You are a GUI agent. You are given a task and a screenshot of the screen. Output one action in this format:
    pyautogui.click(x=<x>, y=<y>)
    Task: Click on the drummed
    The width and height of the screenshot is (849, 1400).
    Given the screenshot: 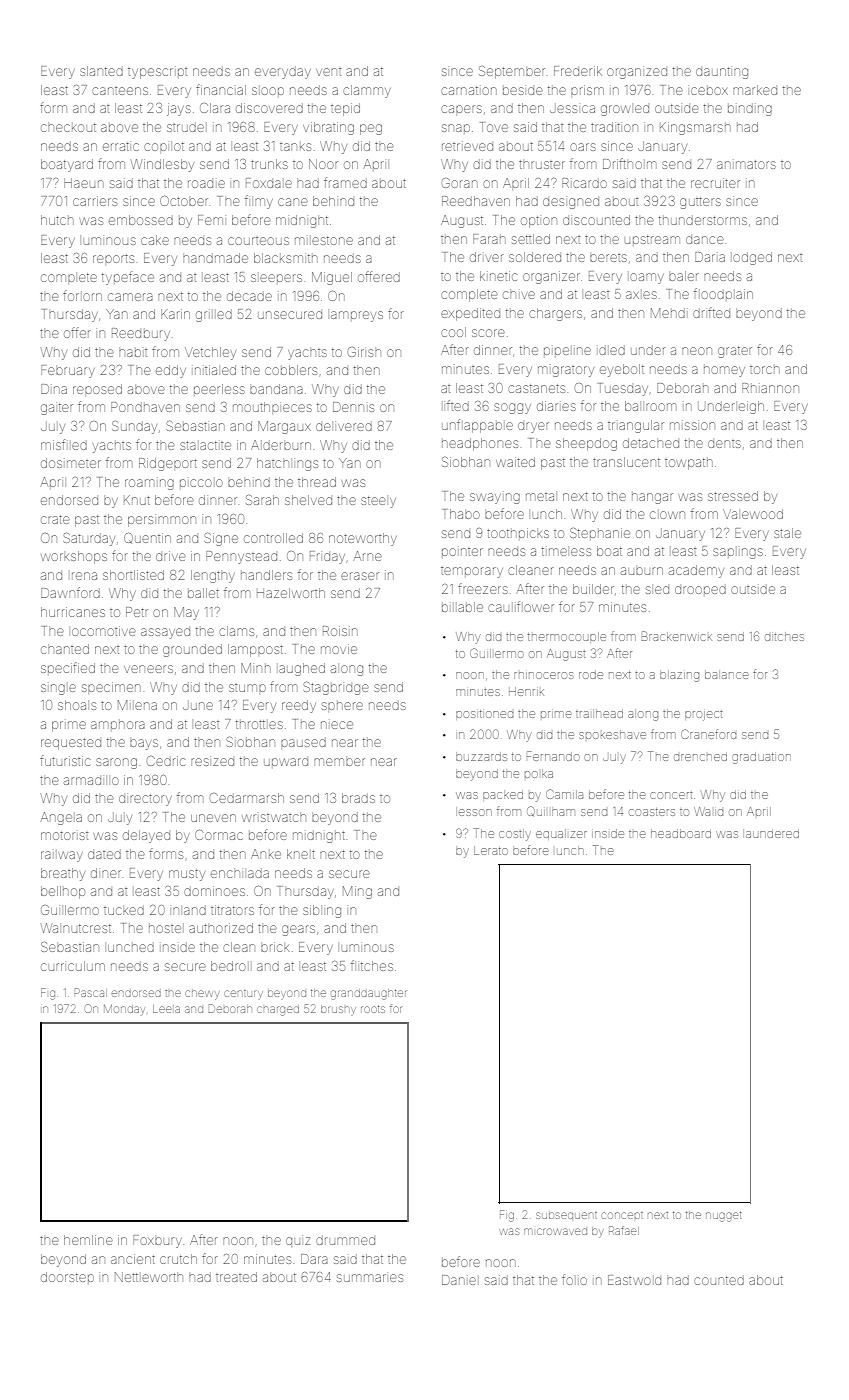 What is the action you would take?
    pyautogui.click(x=345, y=1240)
